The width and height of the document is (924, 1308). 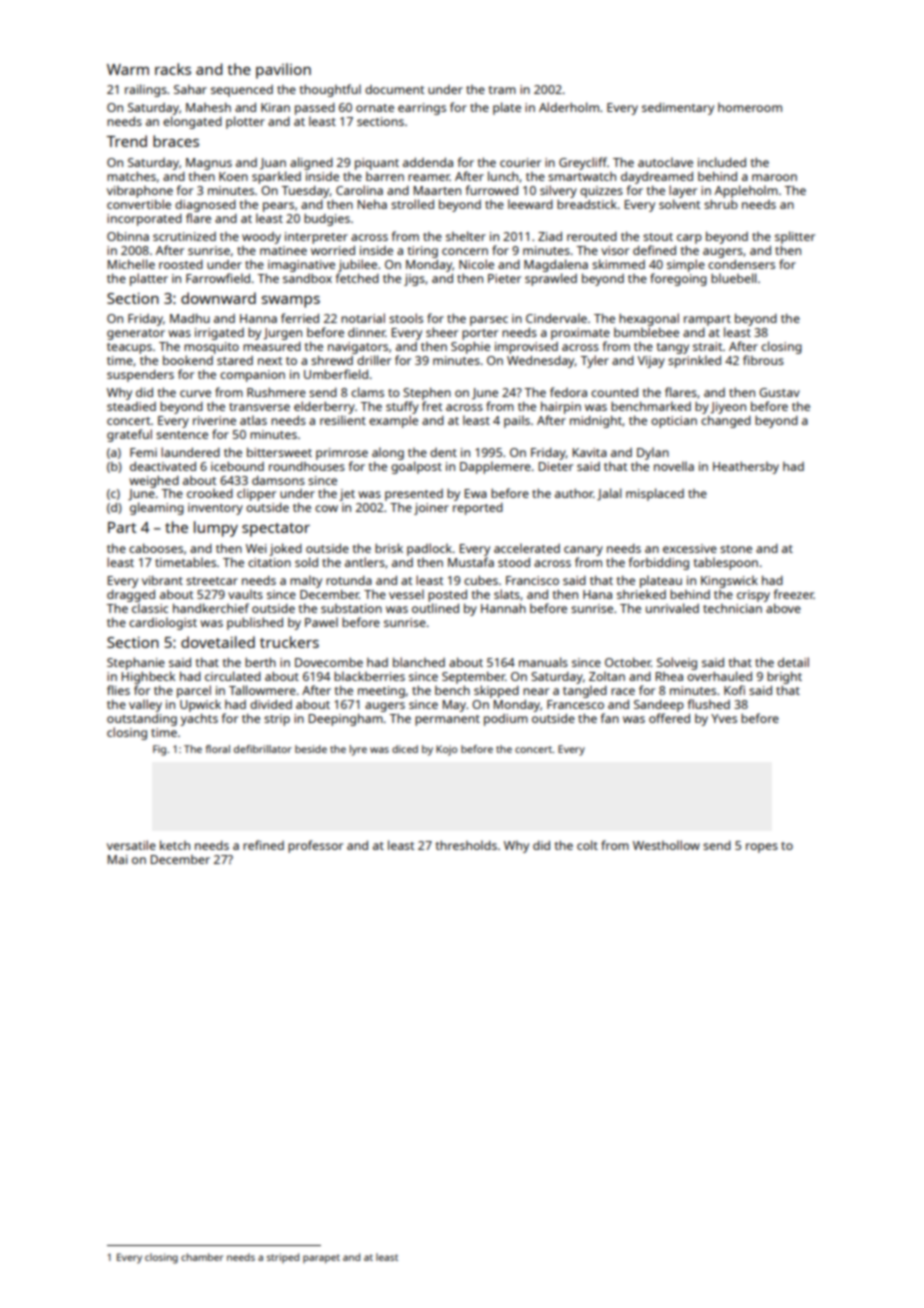 What do you see at coordinates (750, 107) in the document?
I see `homeroom` at bounding box center [750, 107].
